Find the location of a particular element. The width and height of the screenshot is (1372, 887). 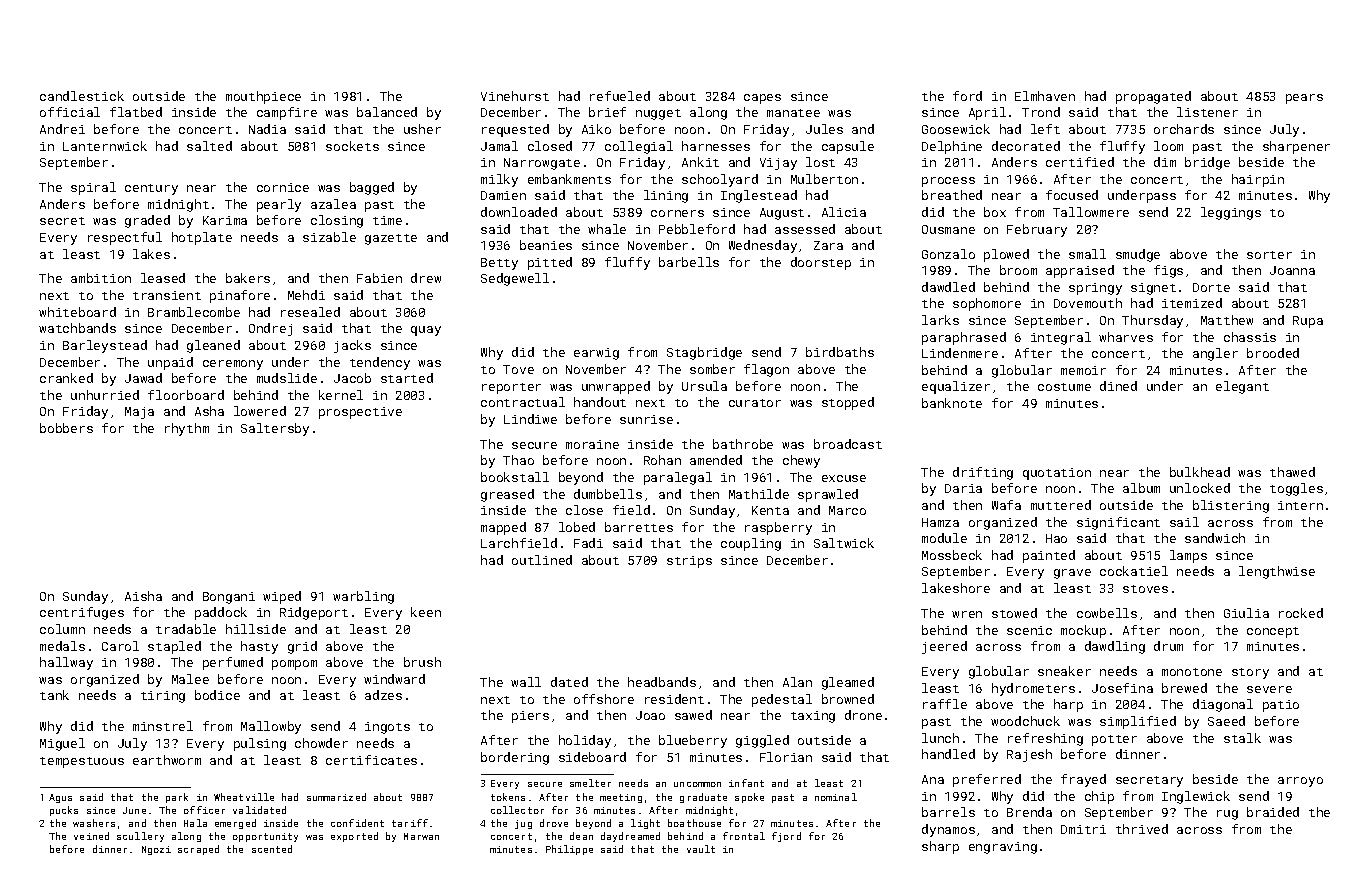

patio is located at coordinates (1281, 706).
